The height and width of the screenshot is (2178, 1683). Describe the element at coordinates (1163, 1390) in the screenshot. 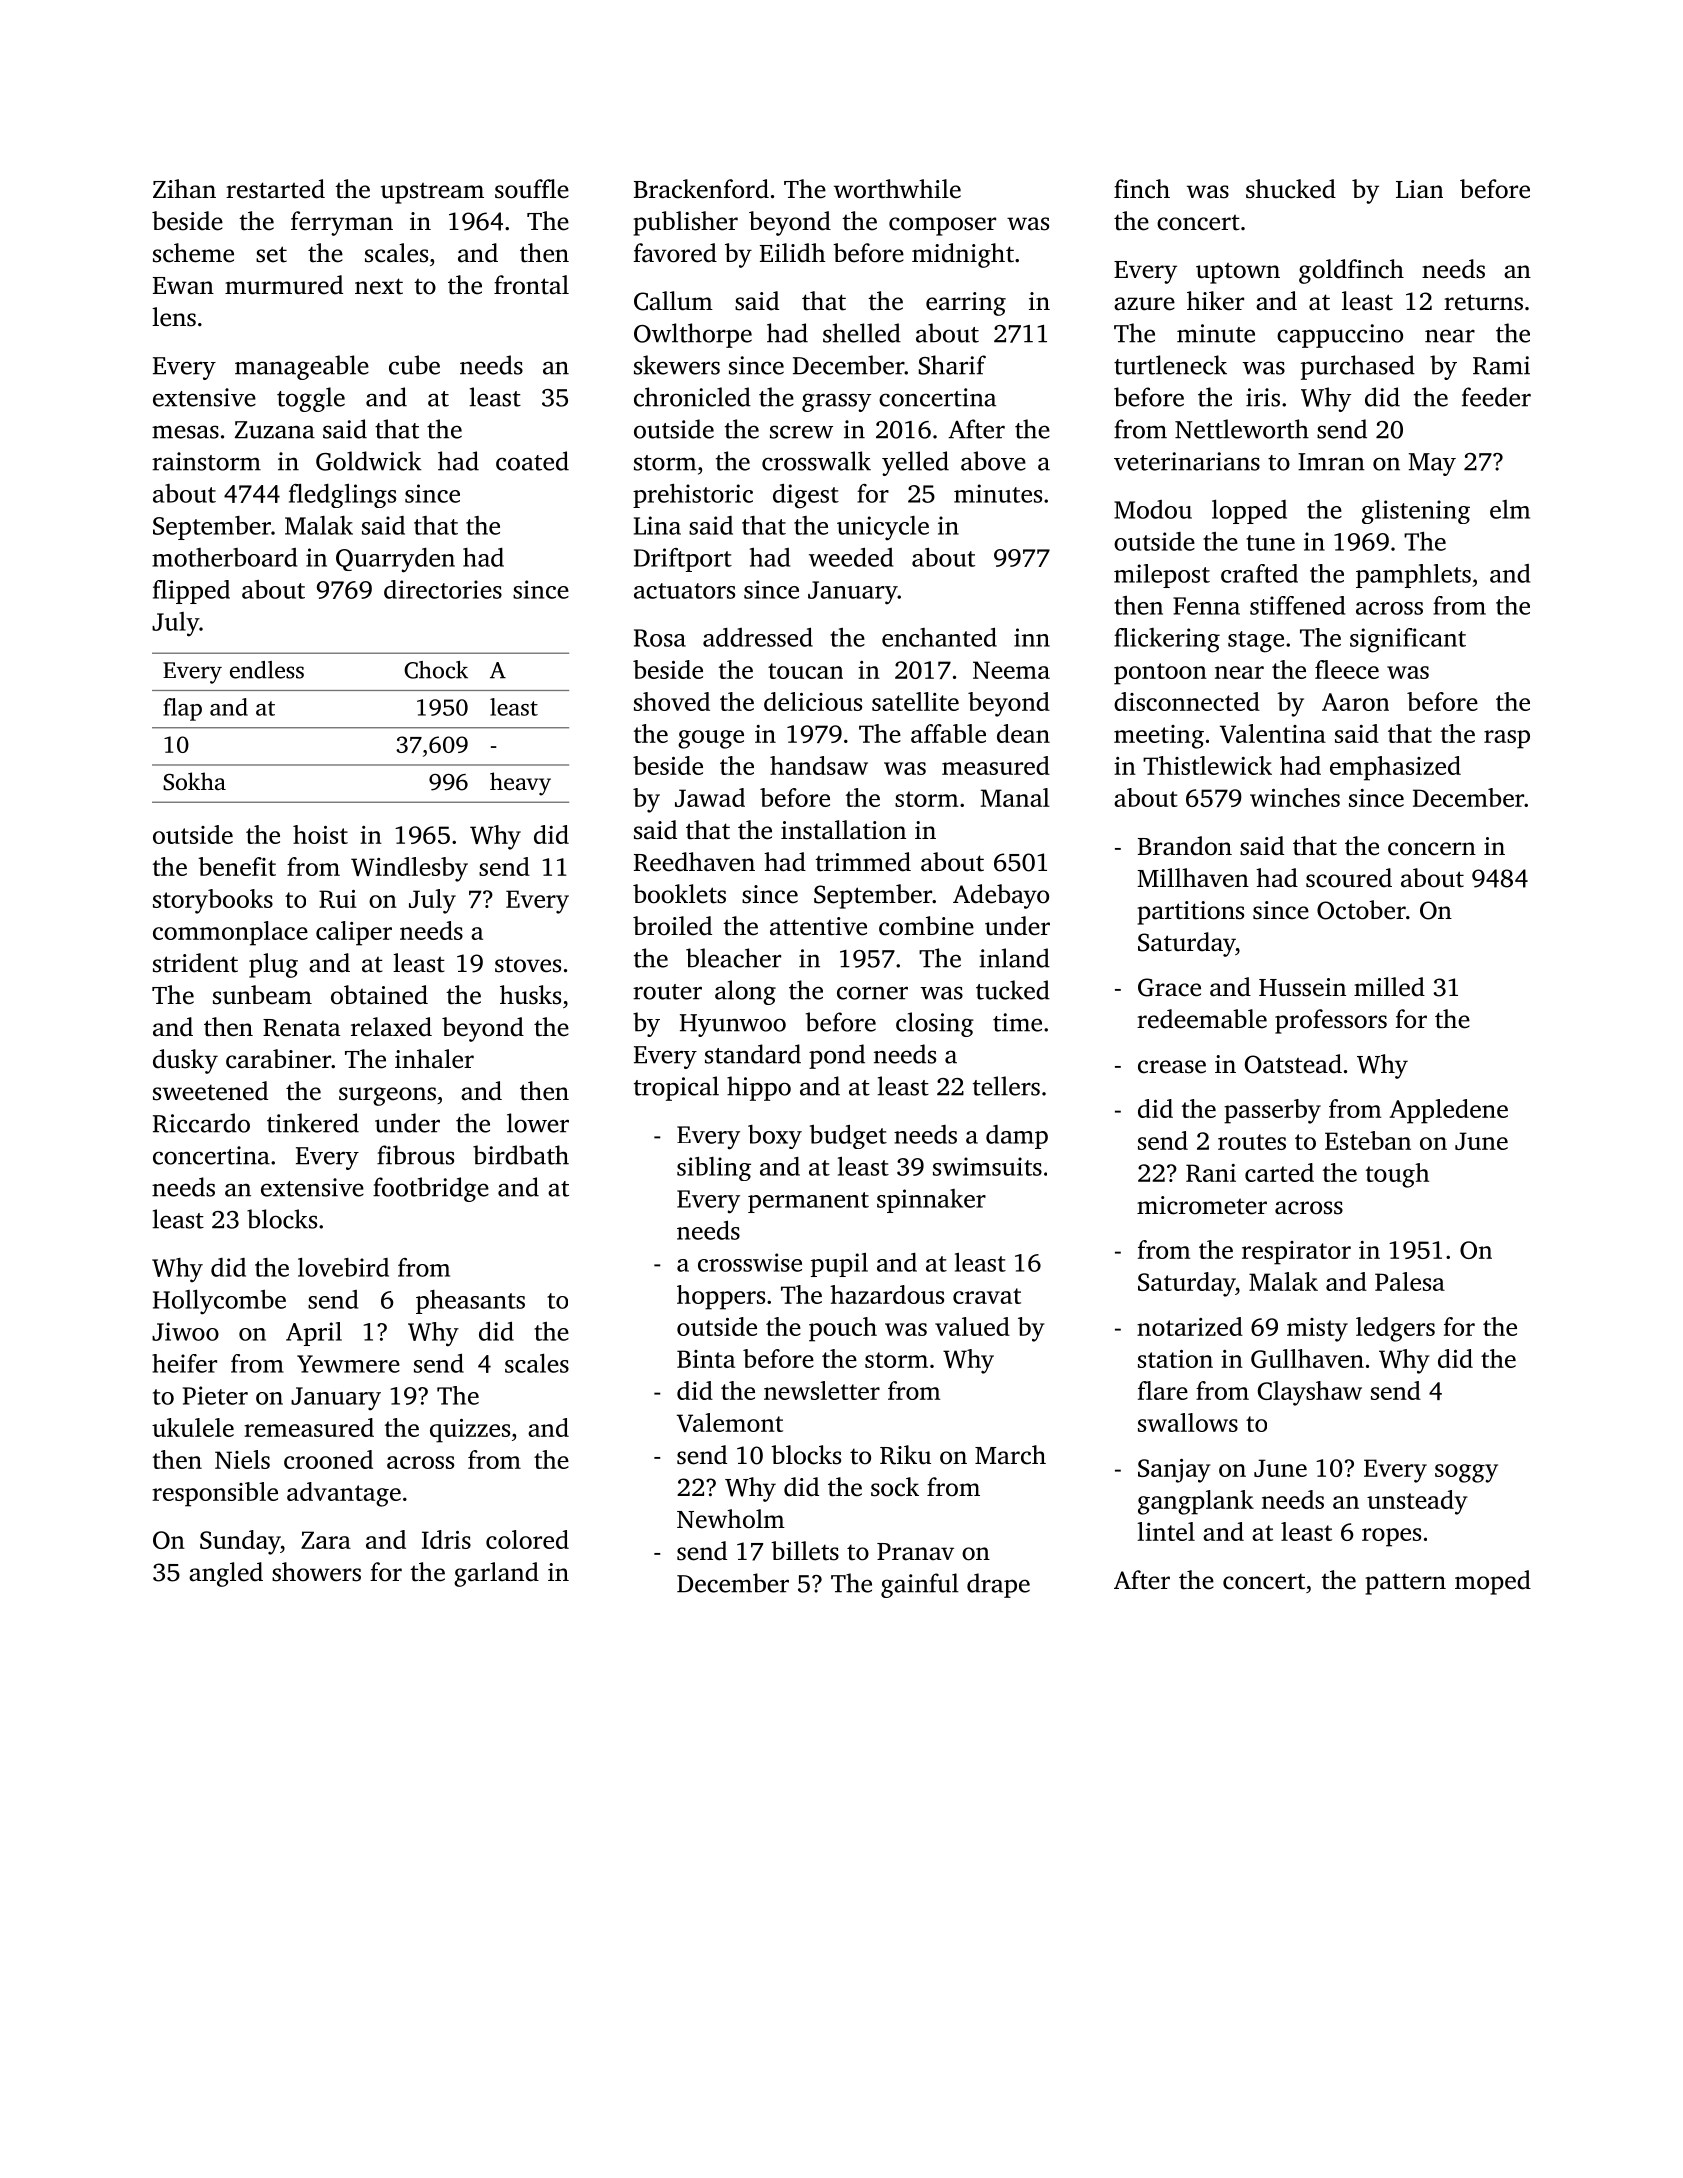

I see `flare` at that location.
